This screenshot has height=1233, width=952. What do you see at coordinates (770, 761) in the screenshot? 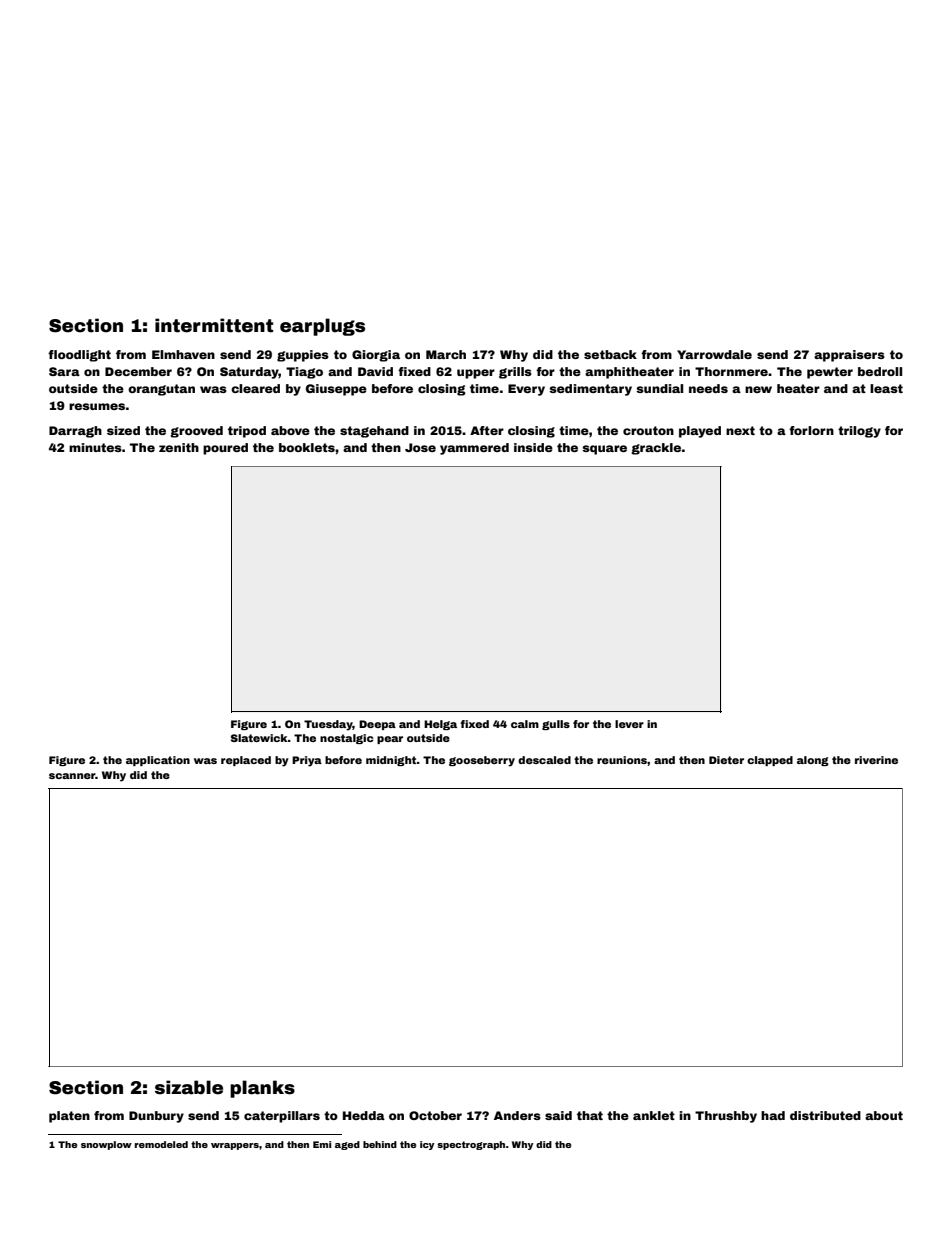
I see `clapped` at bounding box center [770, 761].
